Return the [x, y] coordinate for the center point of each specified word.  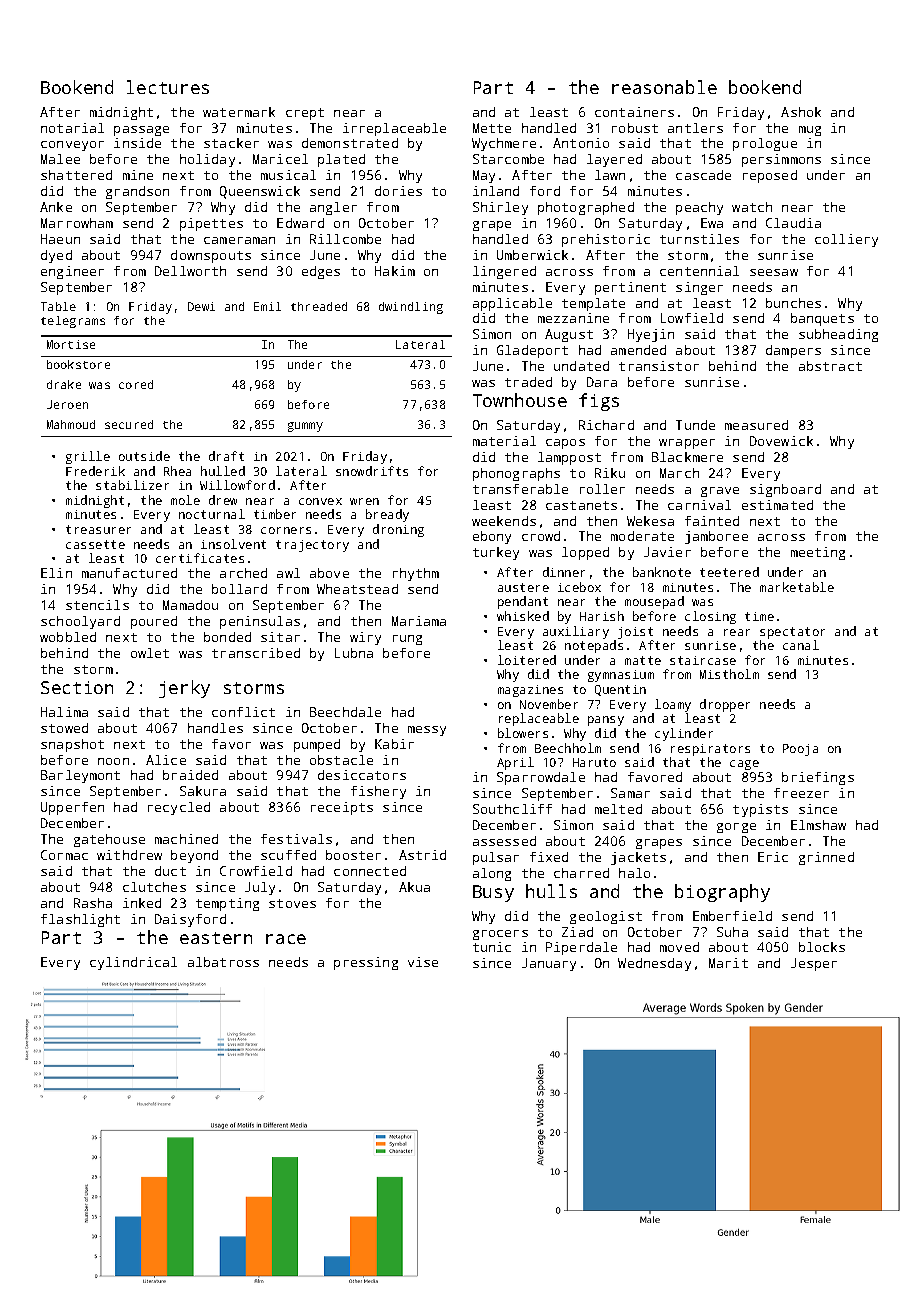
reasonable [664, 87]
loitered [527, 660]
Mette [492, 128]
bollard [239, 589]
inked [142, 903]
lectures [168, 87]
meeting [818, 553]
